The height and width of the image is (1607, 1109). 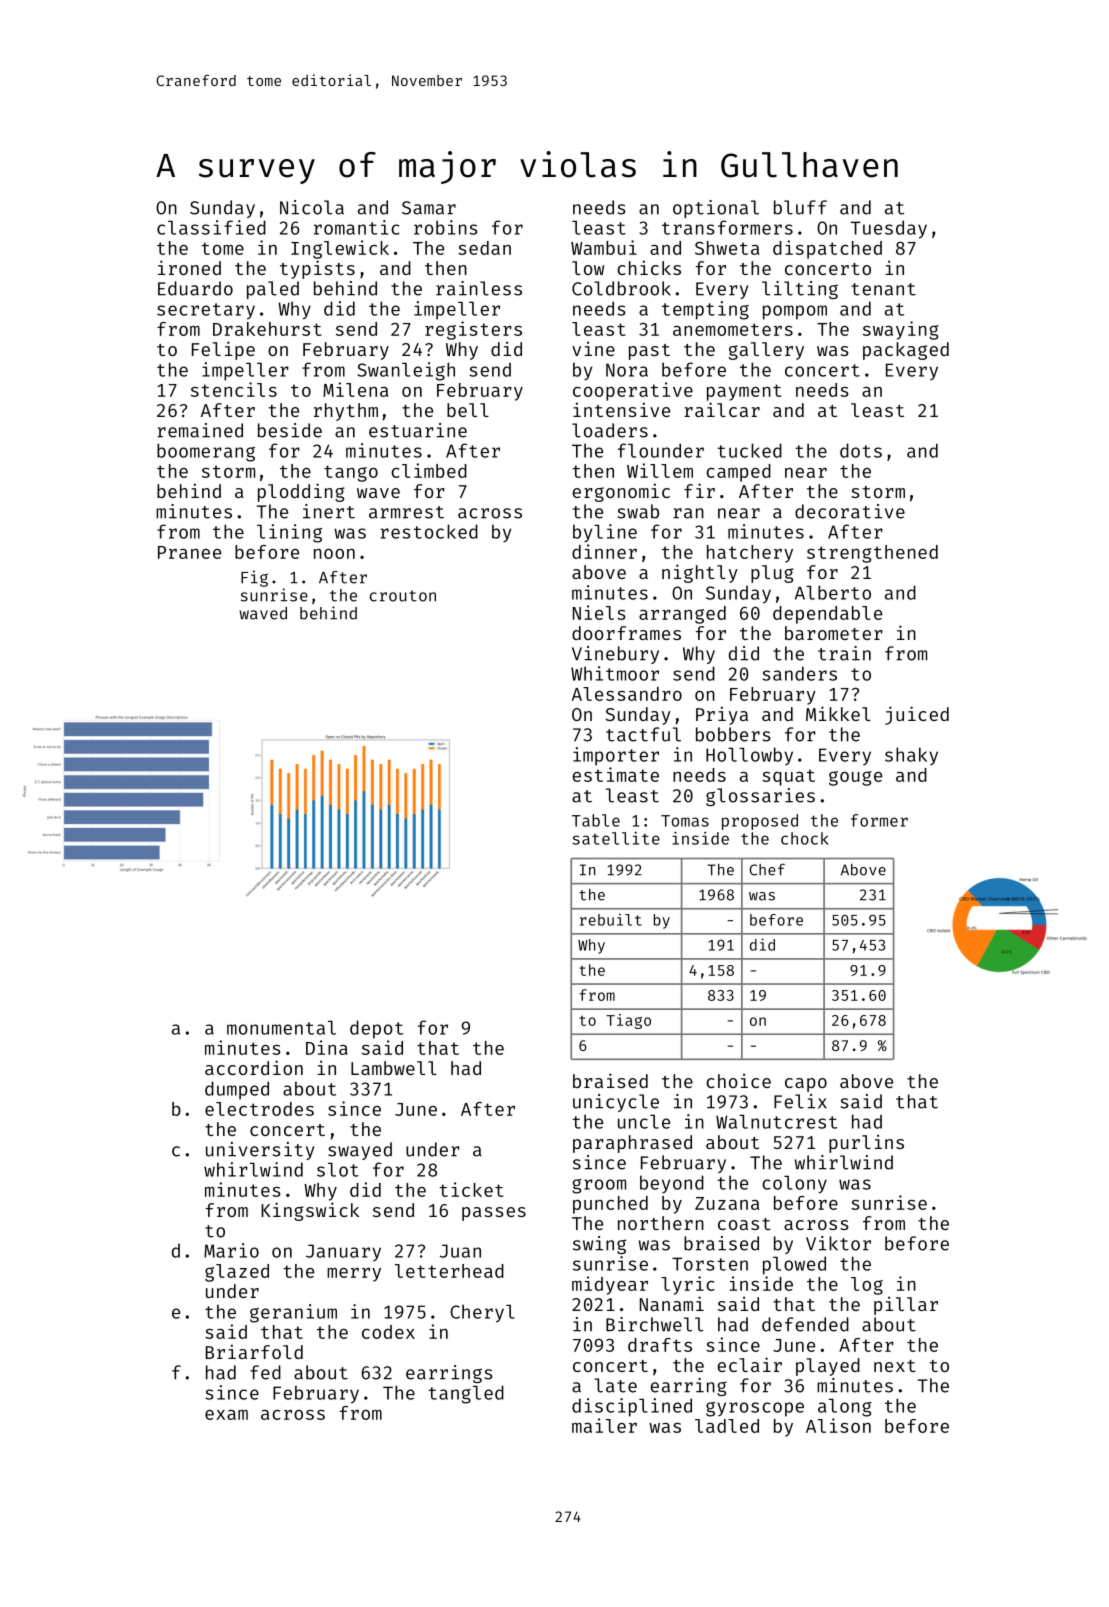 I want to click on lining, so click(x=289, y=533).
